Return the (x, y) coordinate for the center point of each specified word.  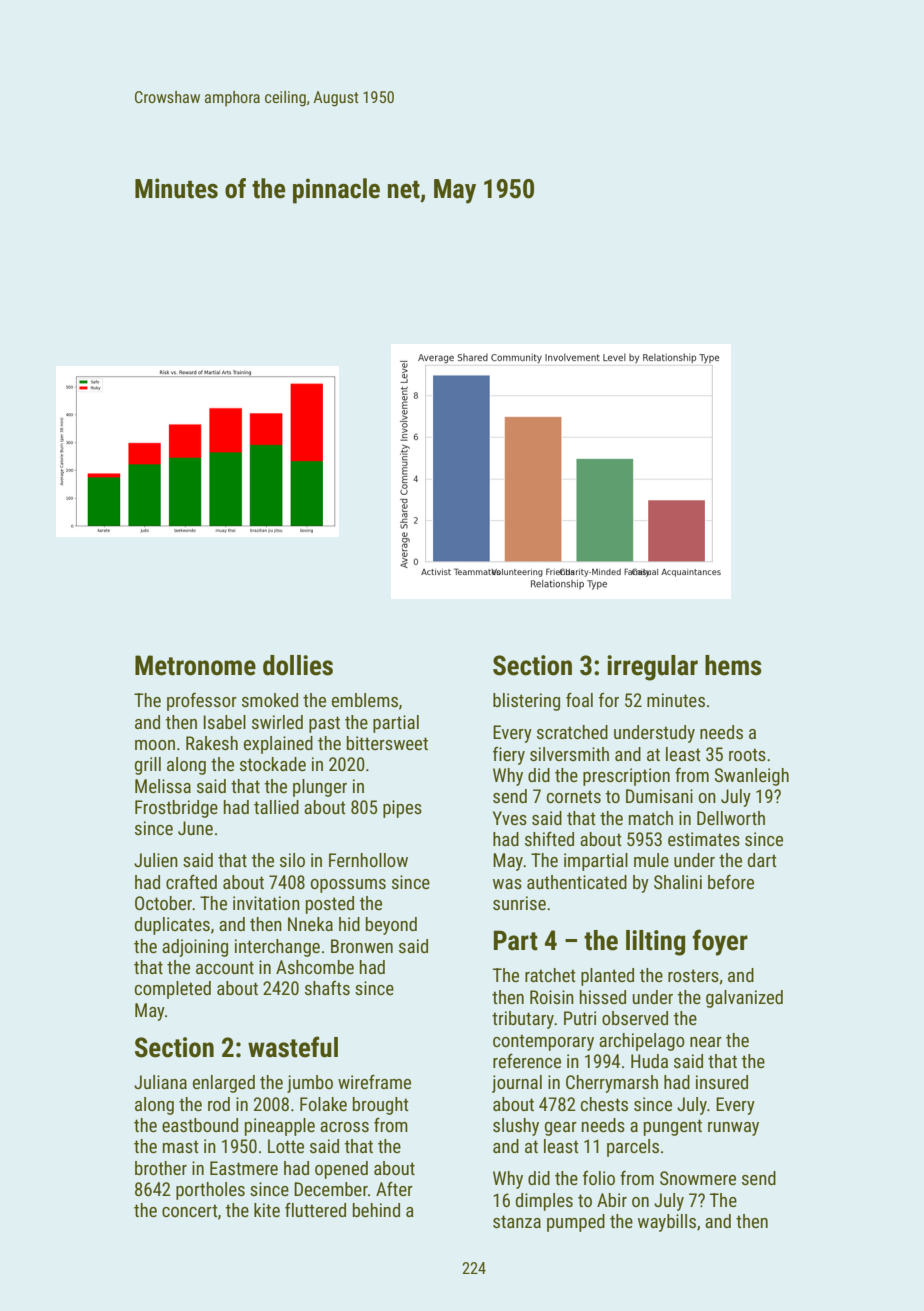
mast (181, 1146)
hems (733, 665)
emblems (365, 700)
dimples (544, 1202)
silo (292, 860)
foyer (720, 942)
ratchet (550, 975)
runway (733, 1129)
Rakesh (212, 743)
